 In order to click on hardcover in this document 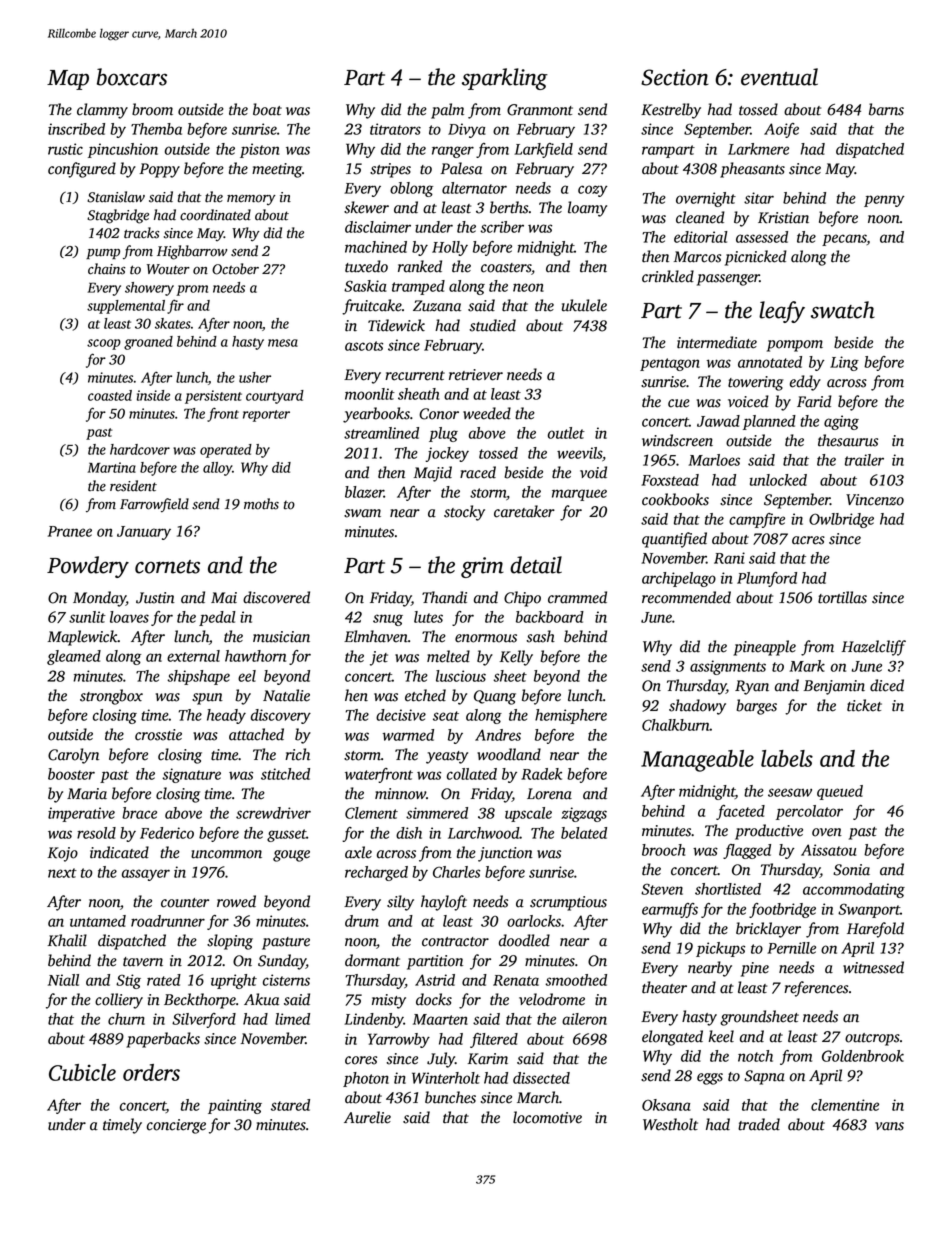, I will do `click(140, 449)`.
